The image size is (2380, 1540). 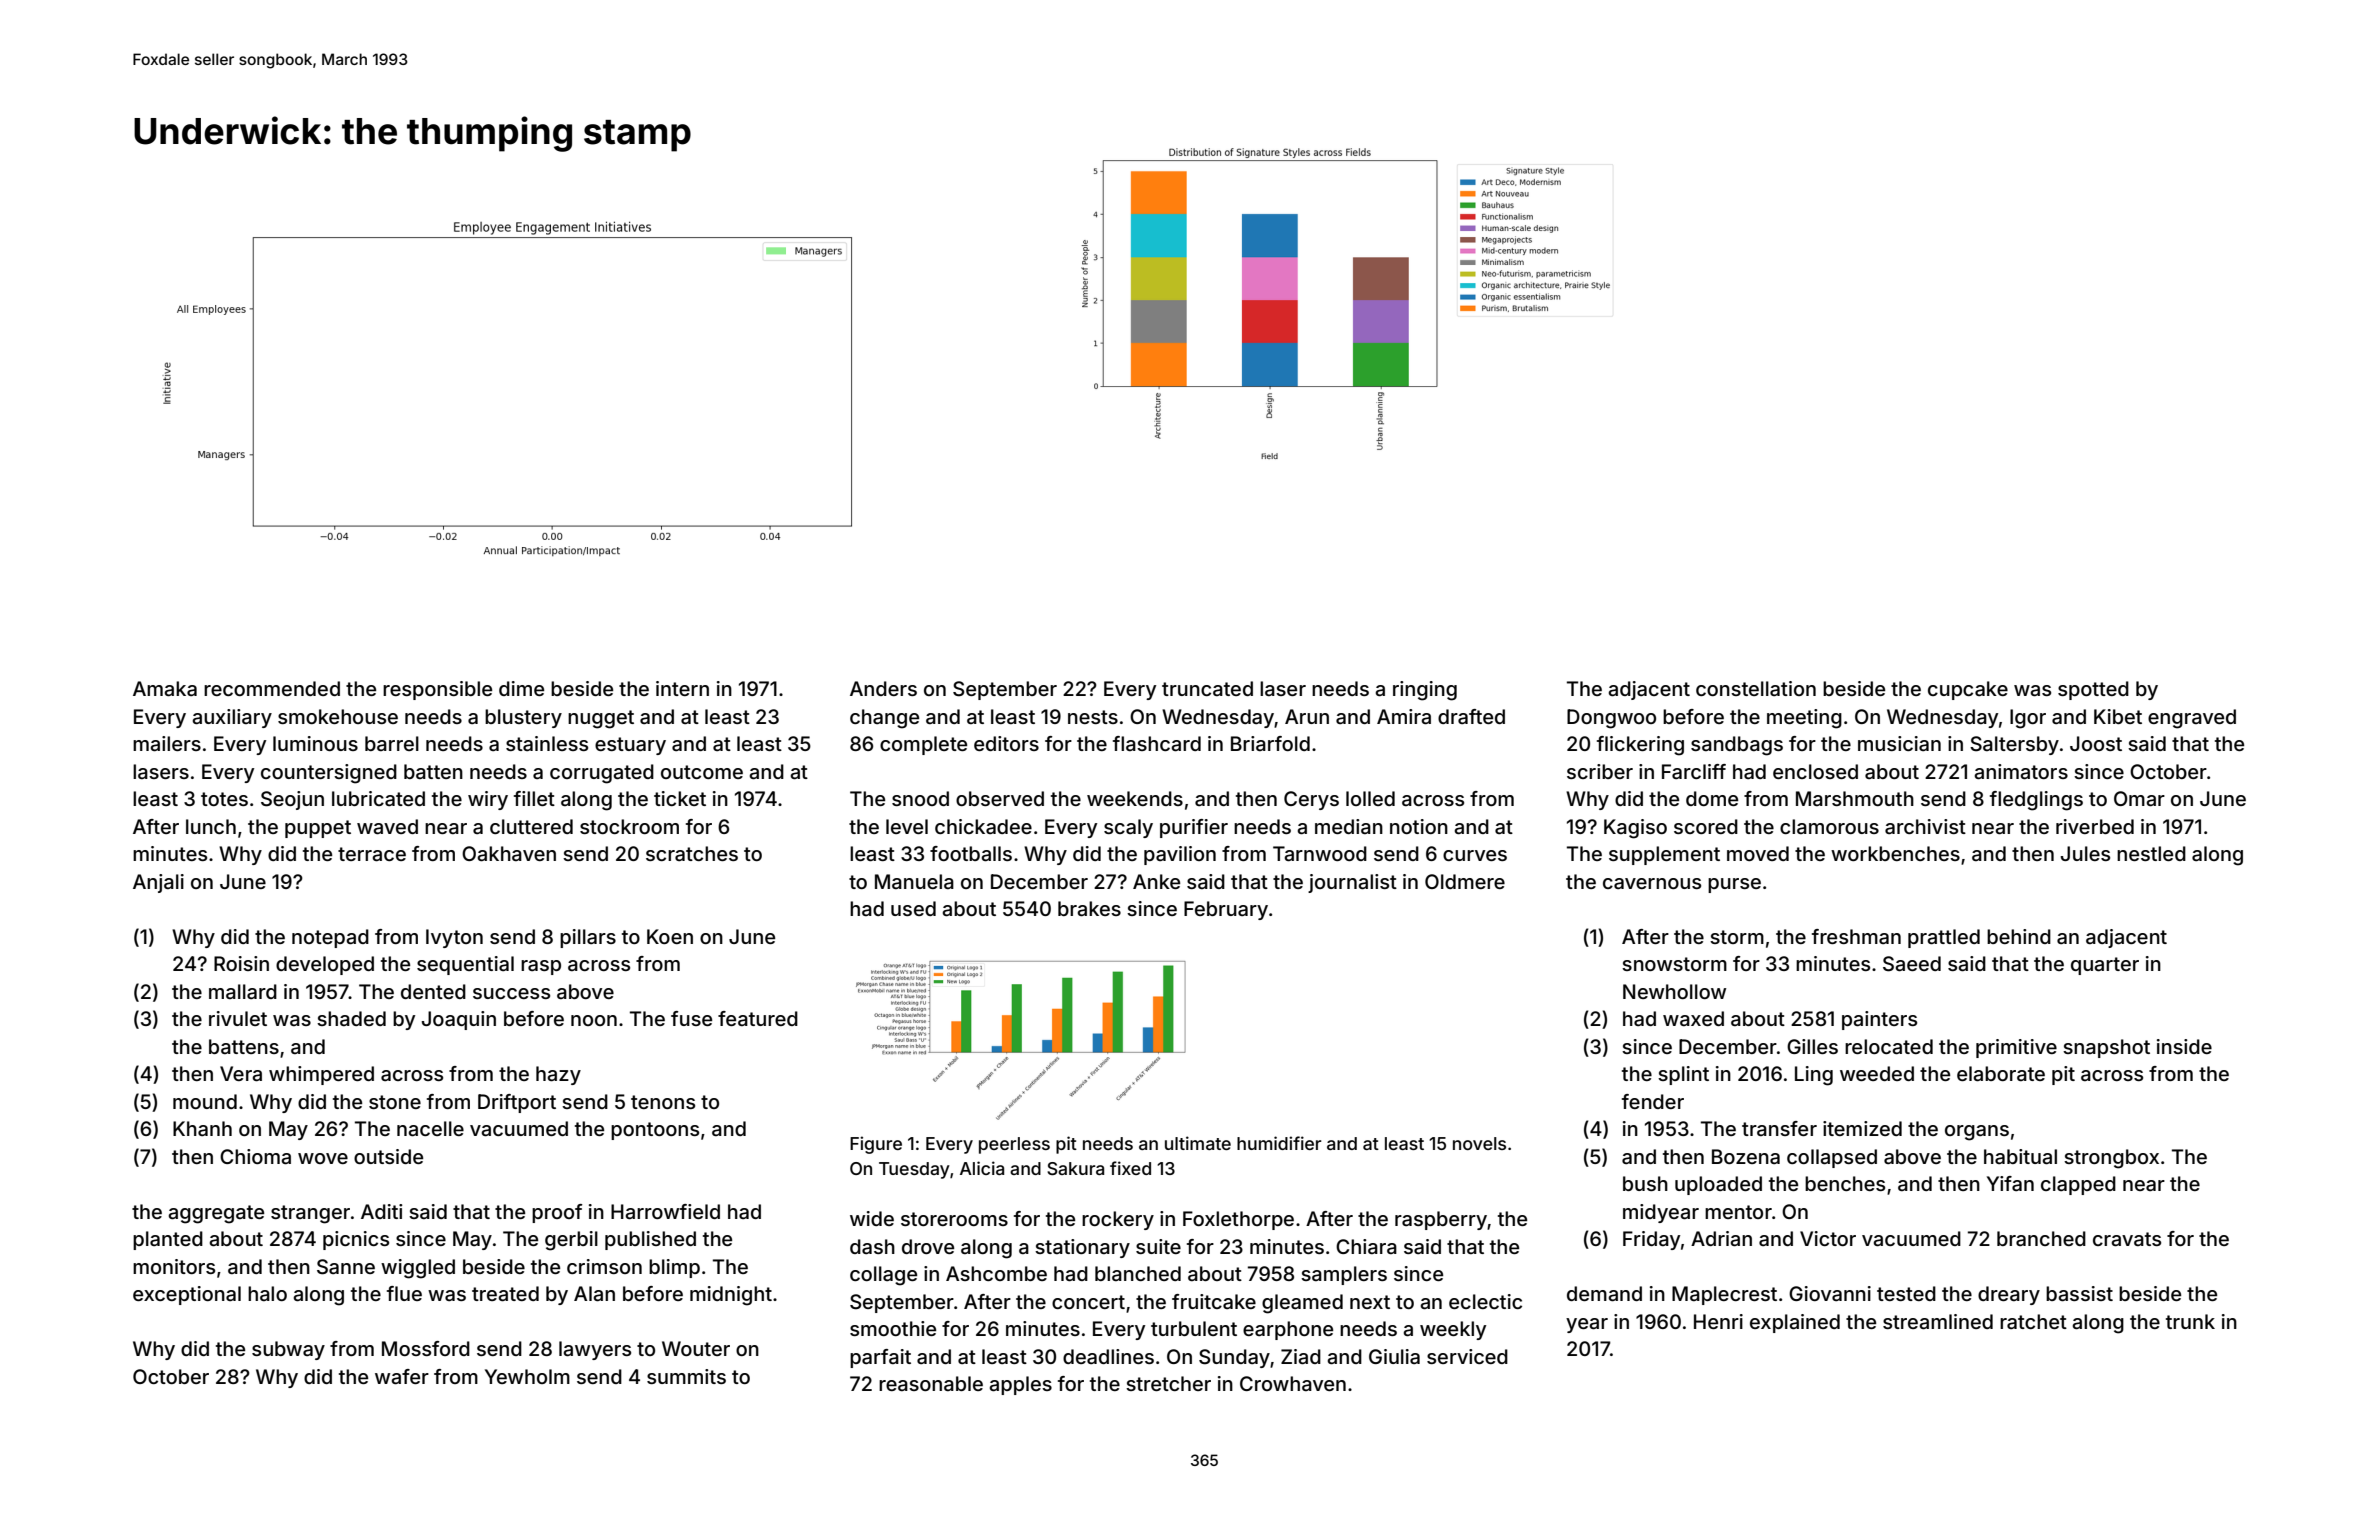 What do you see at coordinates (521, 688) in the document?
I see `dime` at bounding box center [521, 688].
